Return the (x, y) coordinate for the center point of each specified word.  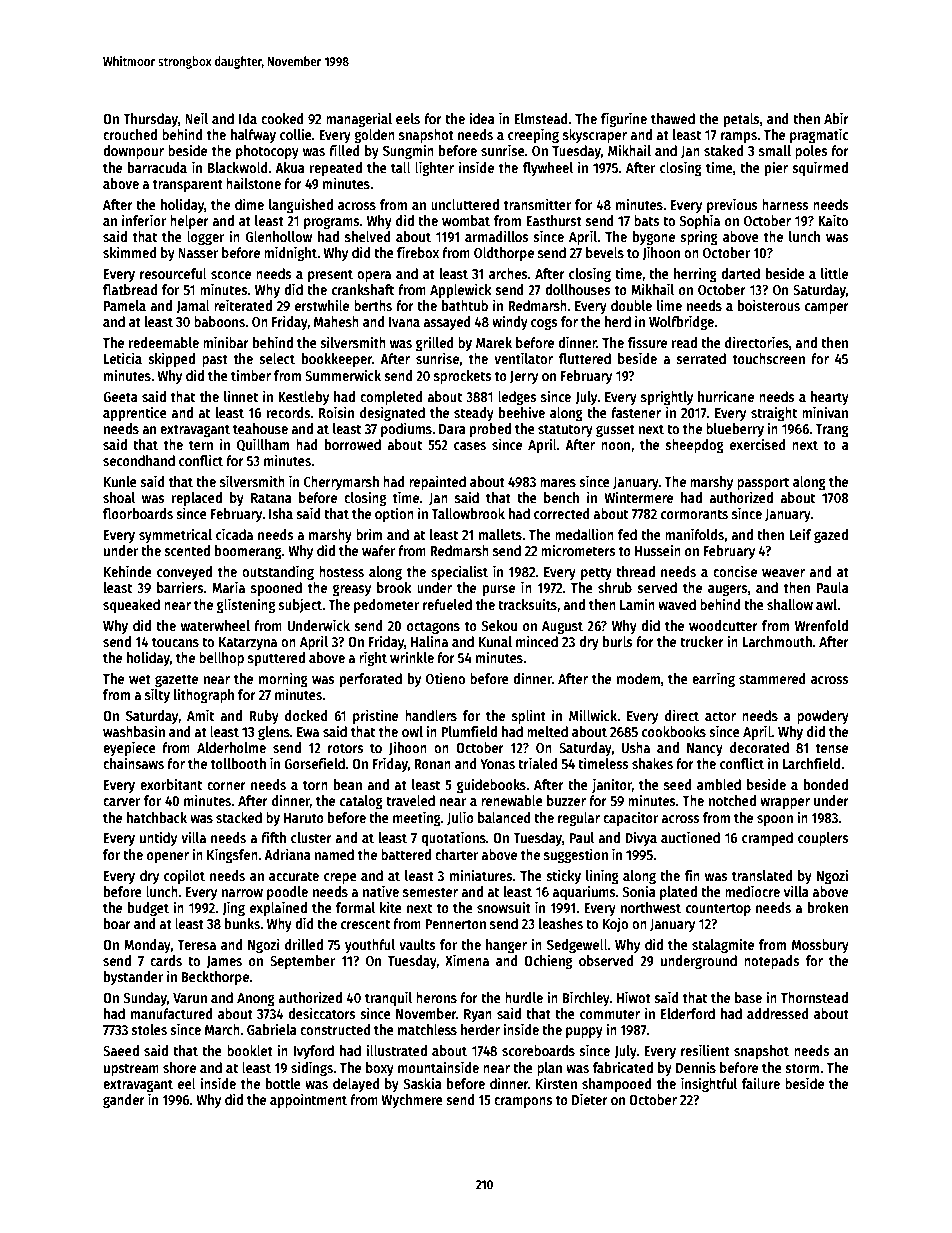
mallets (500, 534)
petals (742, 120)
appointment (308, 1100)
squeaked (131, 606)
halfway (253, 136)
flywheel (548, 169)
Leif (800, 534)
